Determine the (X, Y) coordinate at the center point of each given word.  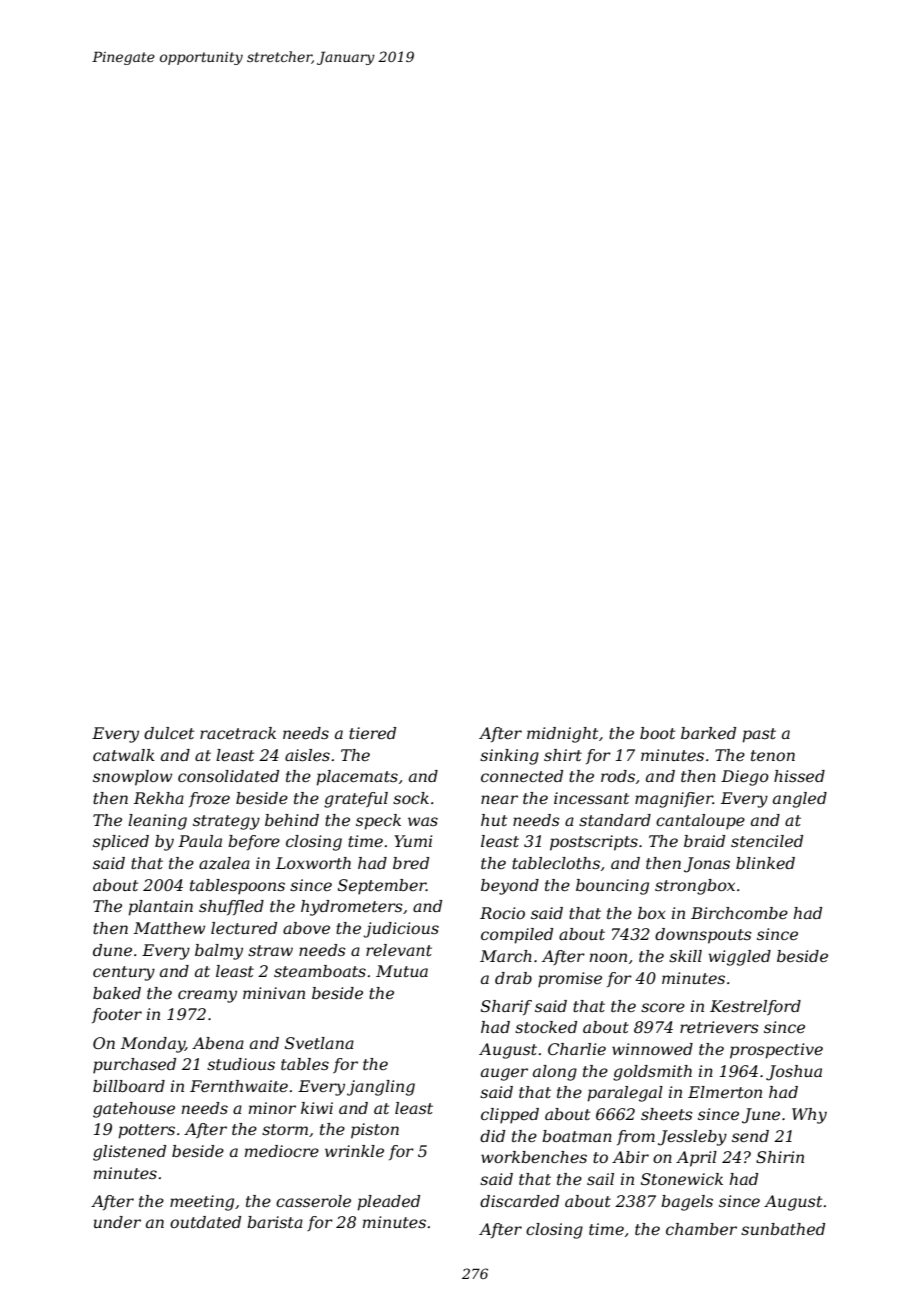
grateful (356, 800)
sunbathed (783, 1229)
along (555, 1073)
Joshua (794, 1073)
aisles (307, 755)
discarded (519, 1201)
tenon (773, 755)
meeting (202, 1203)
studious (241, 1064)
